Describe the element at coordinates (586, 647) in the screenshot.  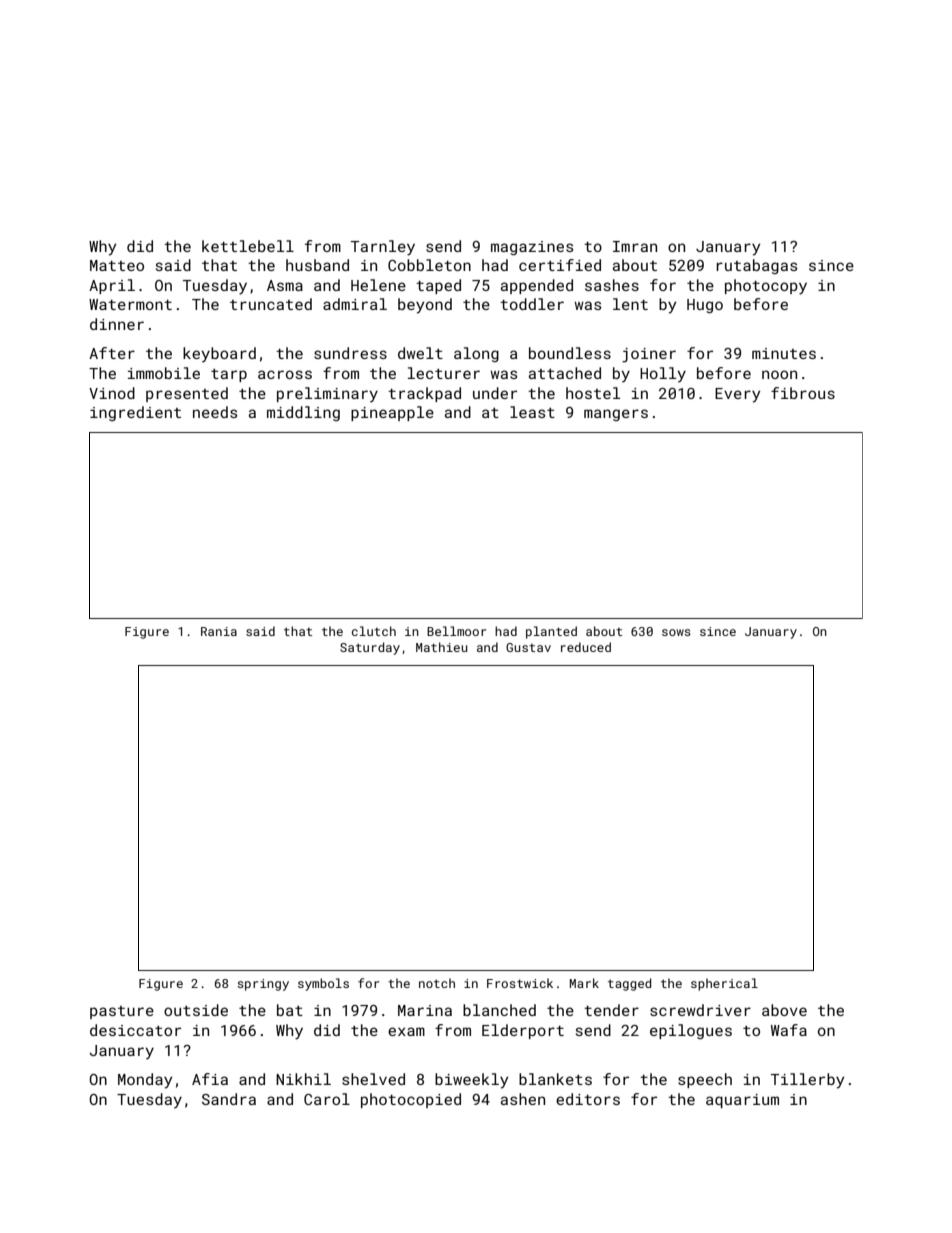
I see `reduced` at that location.
